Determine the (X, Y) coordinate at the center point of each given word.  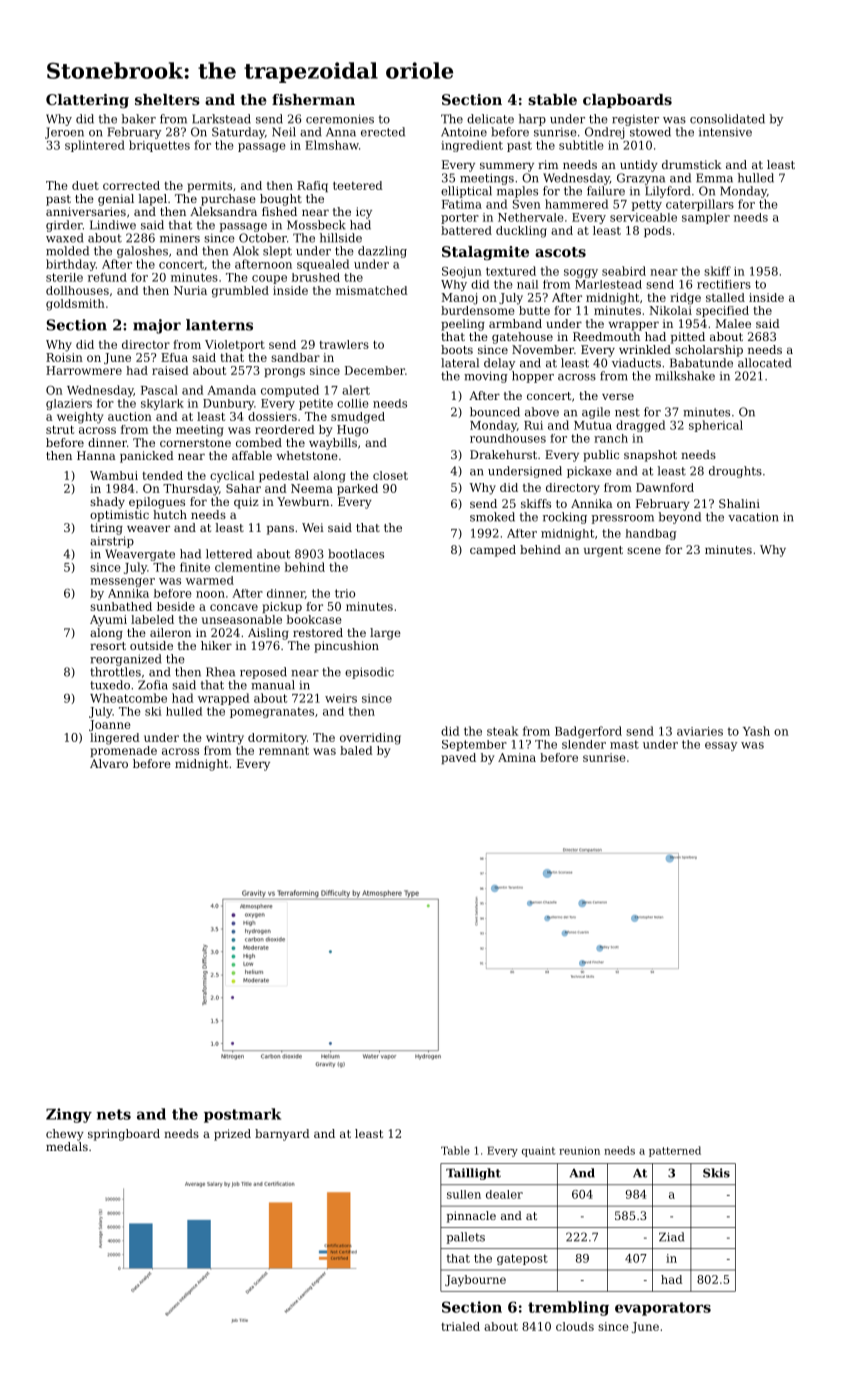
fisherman (313, 99)
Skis (716, 1173)
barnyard (282, 1135)
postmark (242, 1115)
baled (356, 750)
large (385, 634)
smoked (492, 517)
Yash (756, 731)
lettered (229, 554)
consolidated (727, 119)
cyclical (232, 477)
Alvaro (109, 763)
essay (721, 746)
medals (67, 1146)
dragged (640, 426)
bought (281, 200)
